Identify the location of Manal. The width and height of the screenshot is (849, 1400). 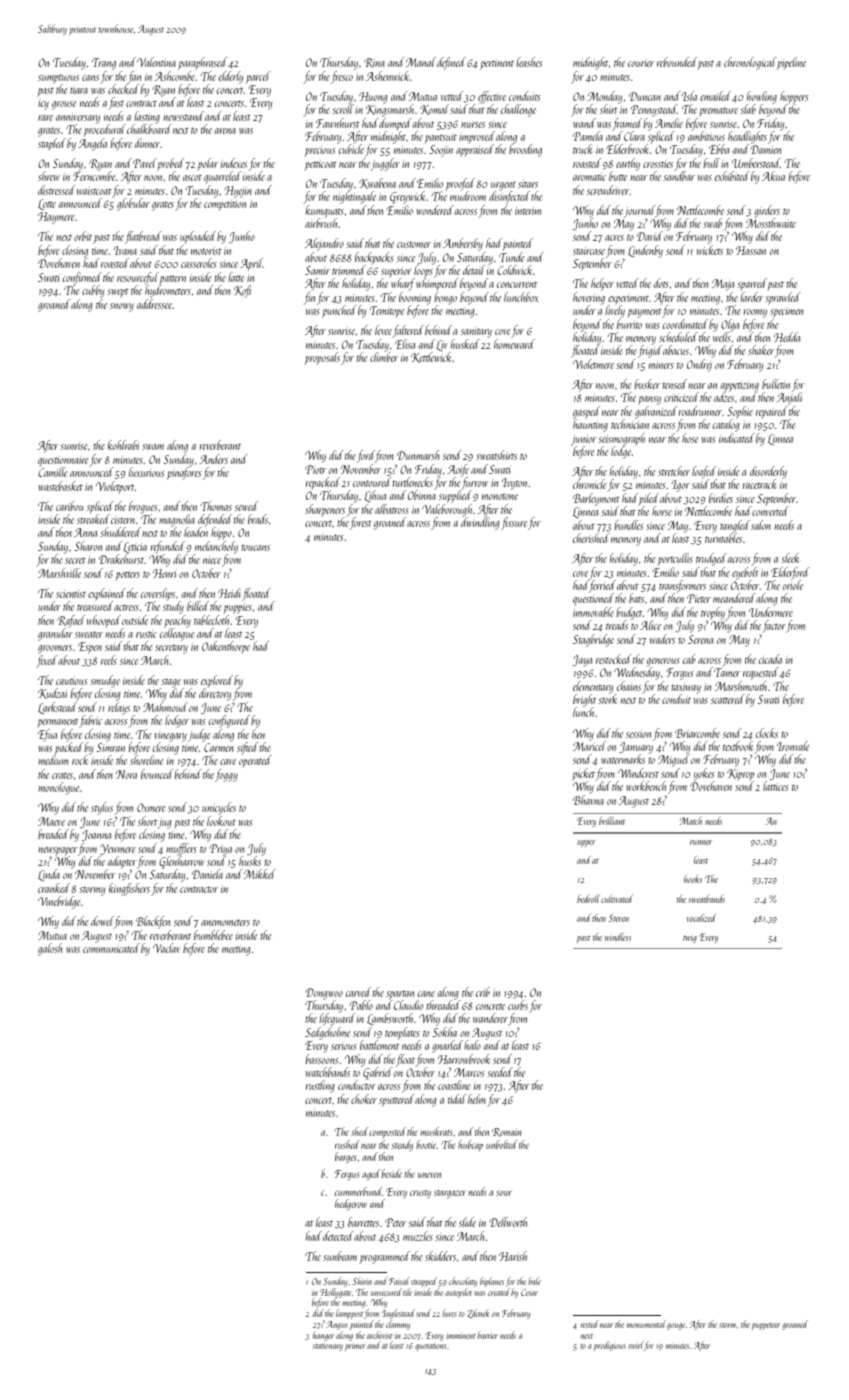
(421, 62).
